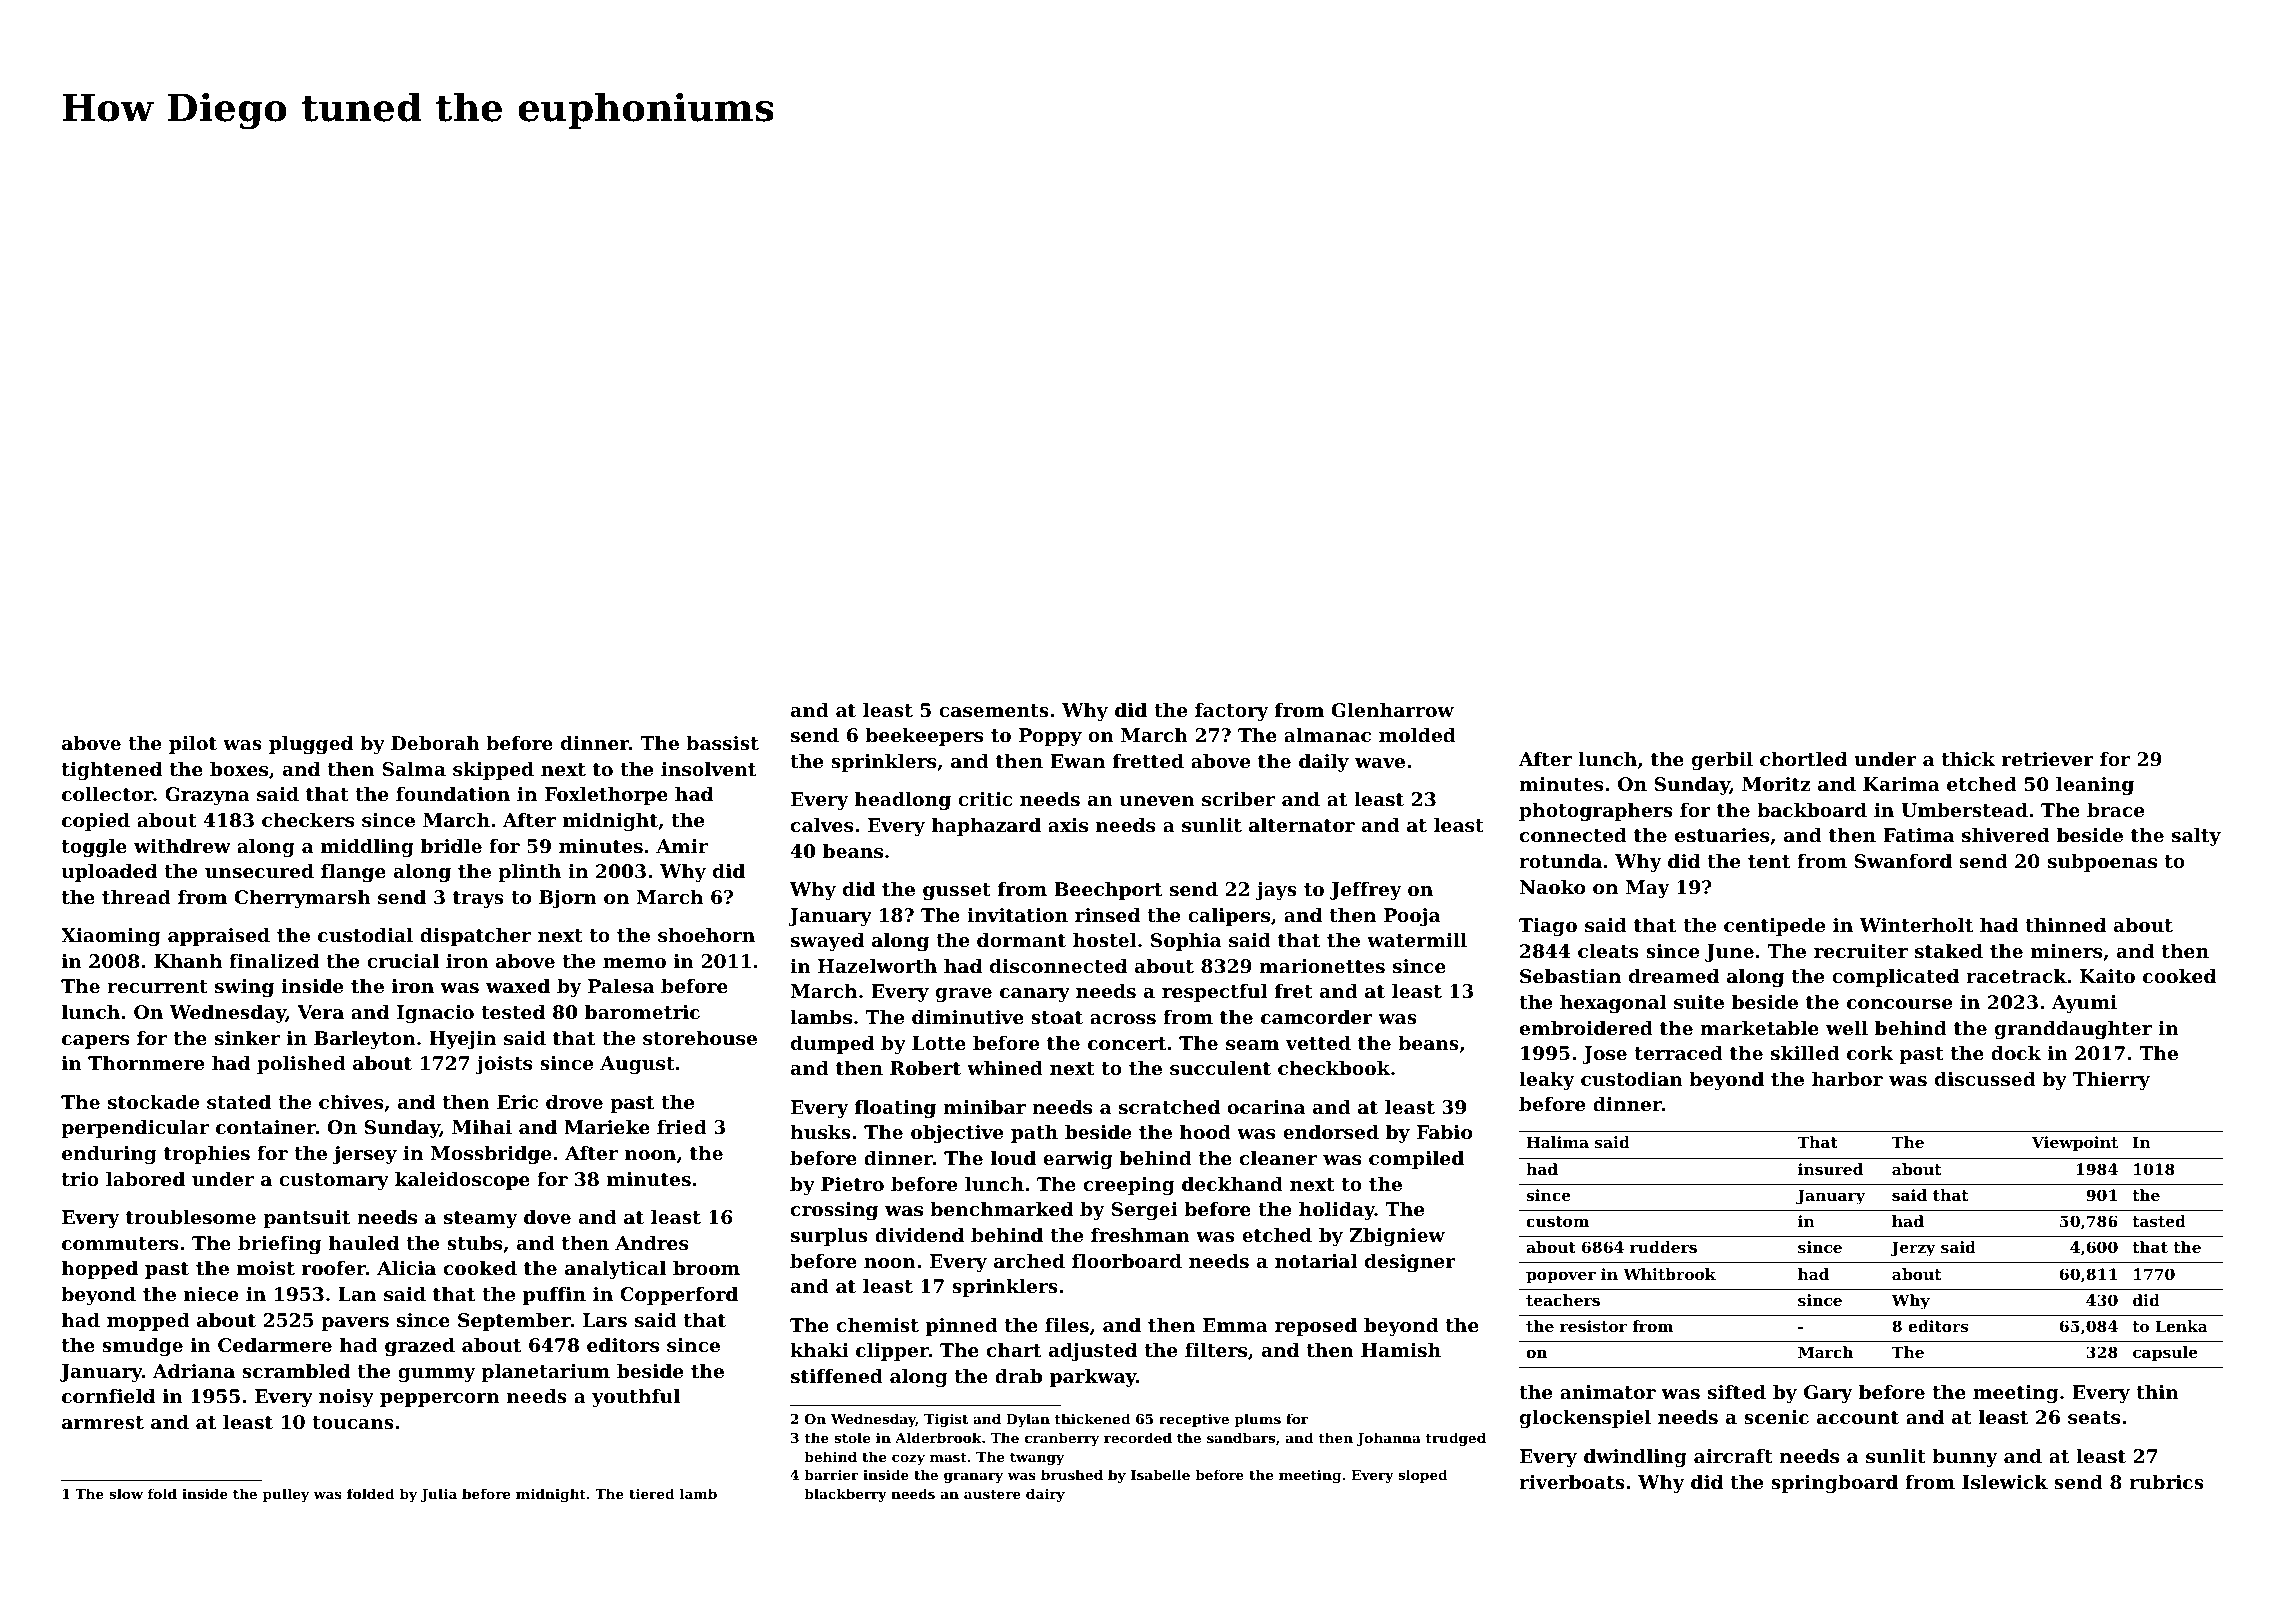  I want to click on miners, so click(2066, 951).
